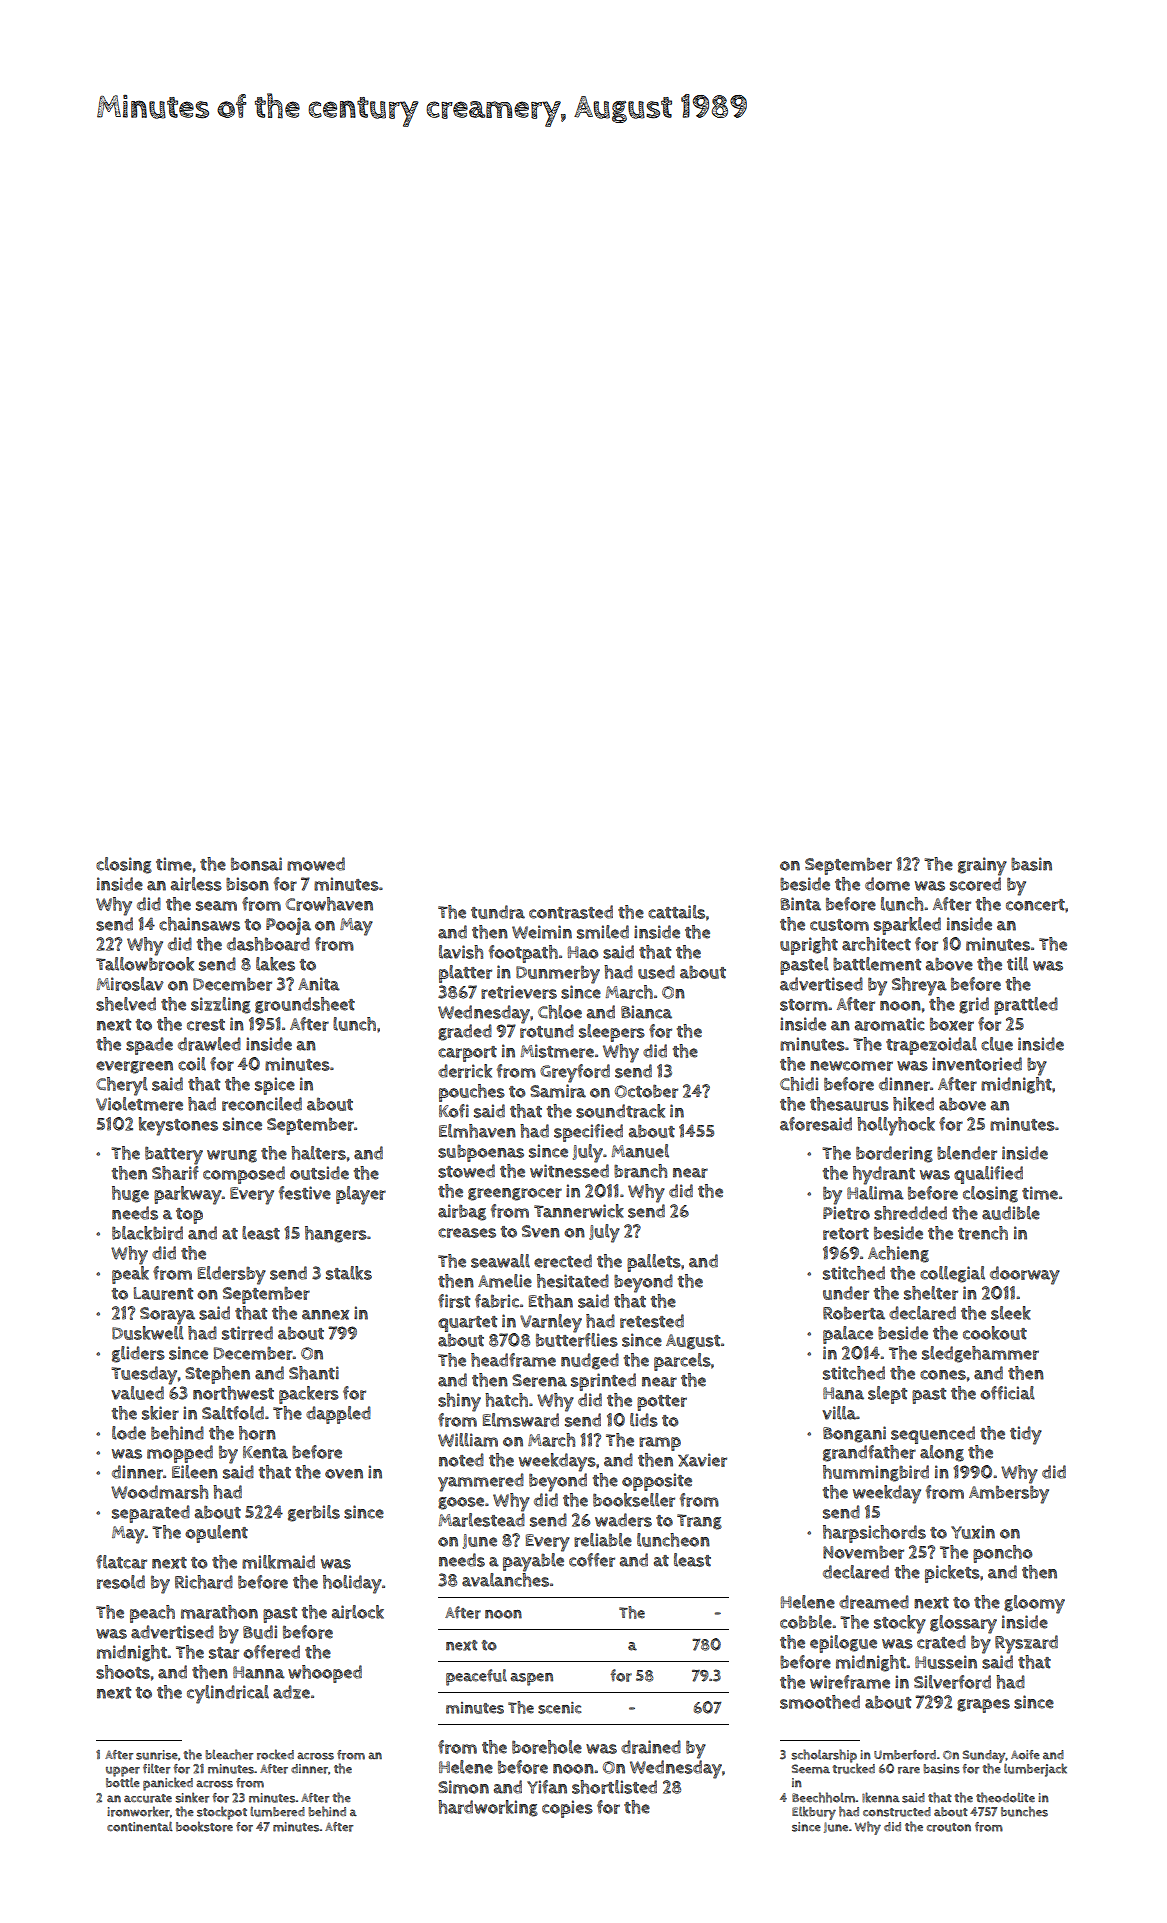  Describe the element at coordinates (465, 1032) in the page. I see `graded` at that location.
